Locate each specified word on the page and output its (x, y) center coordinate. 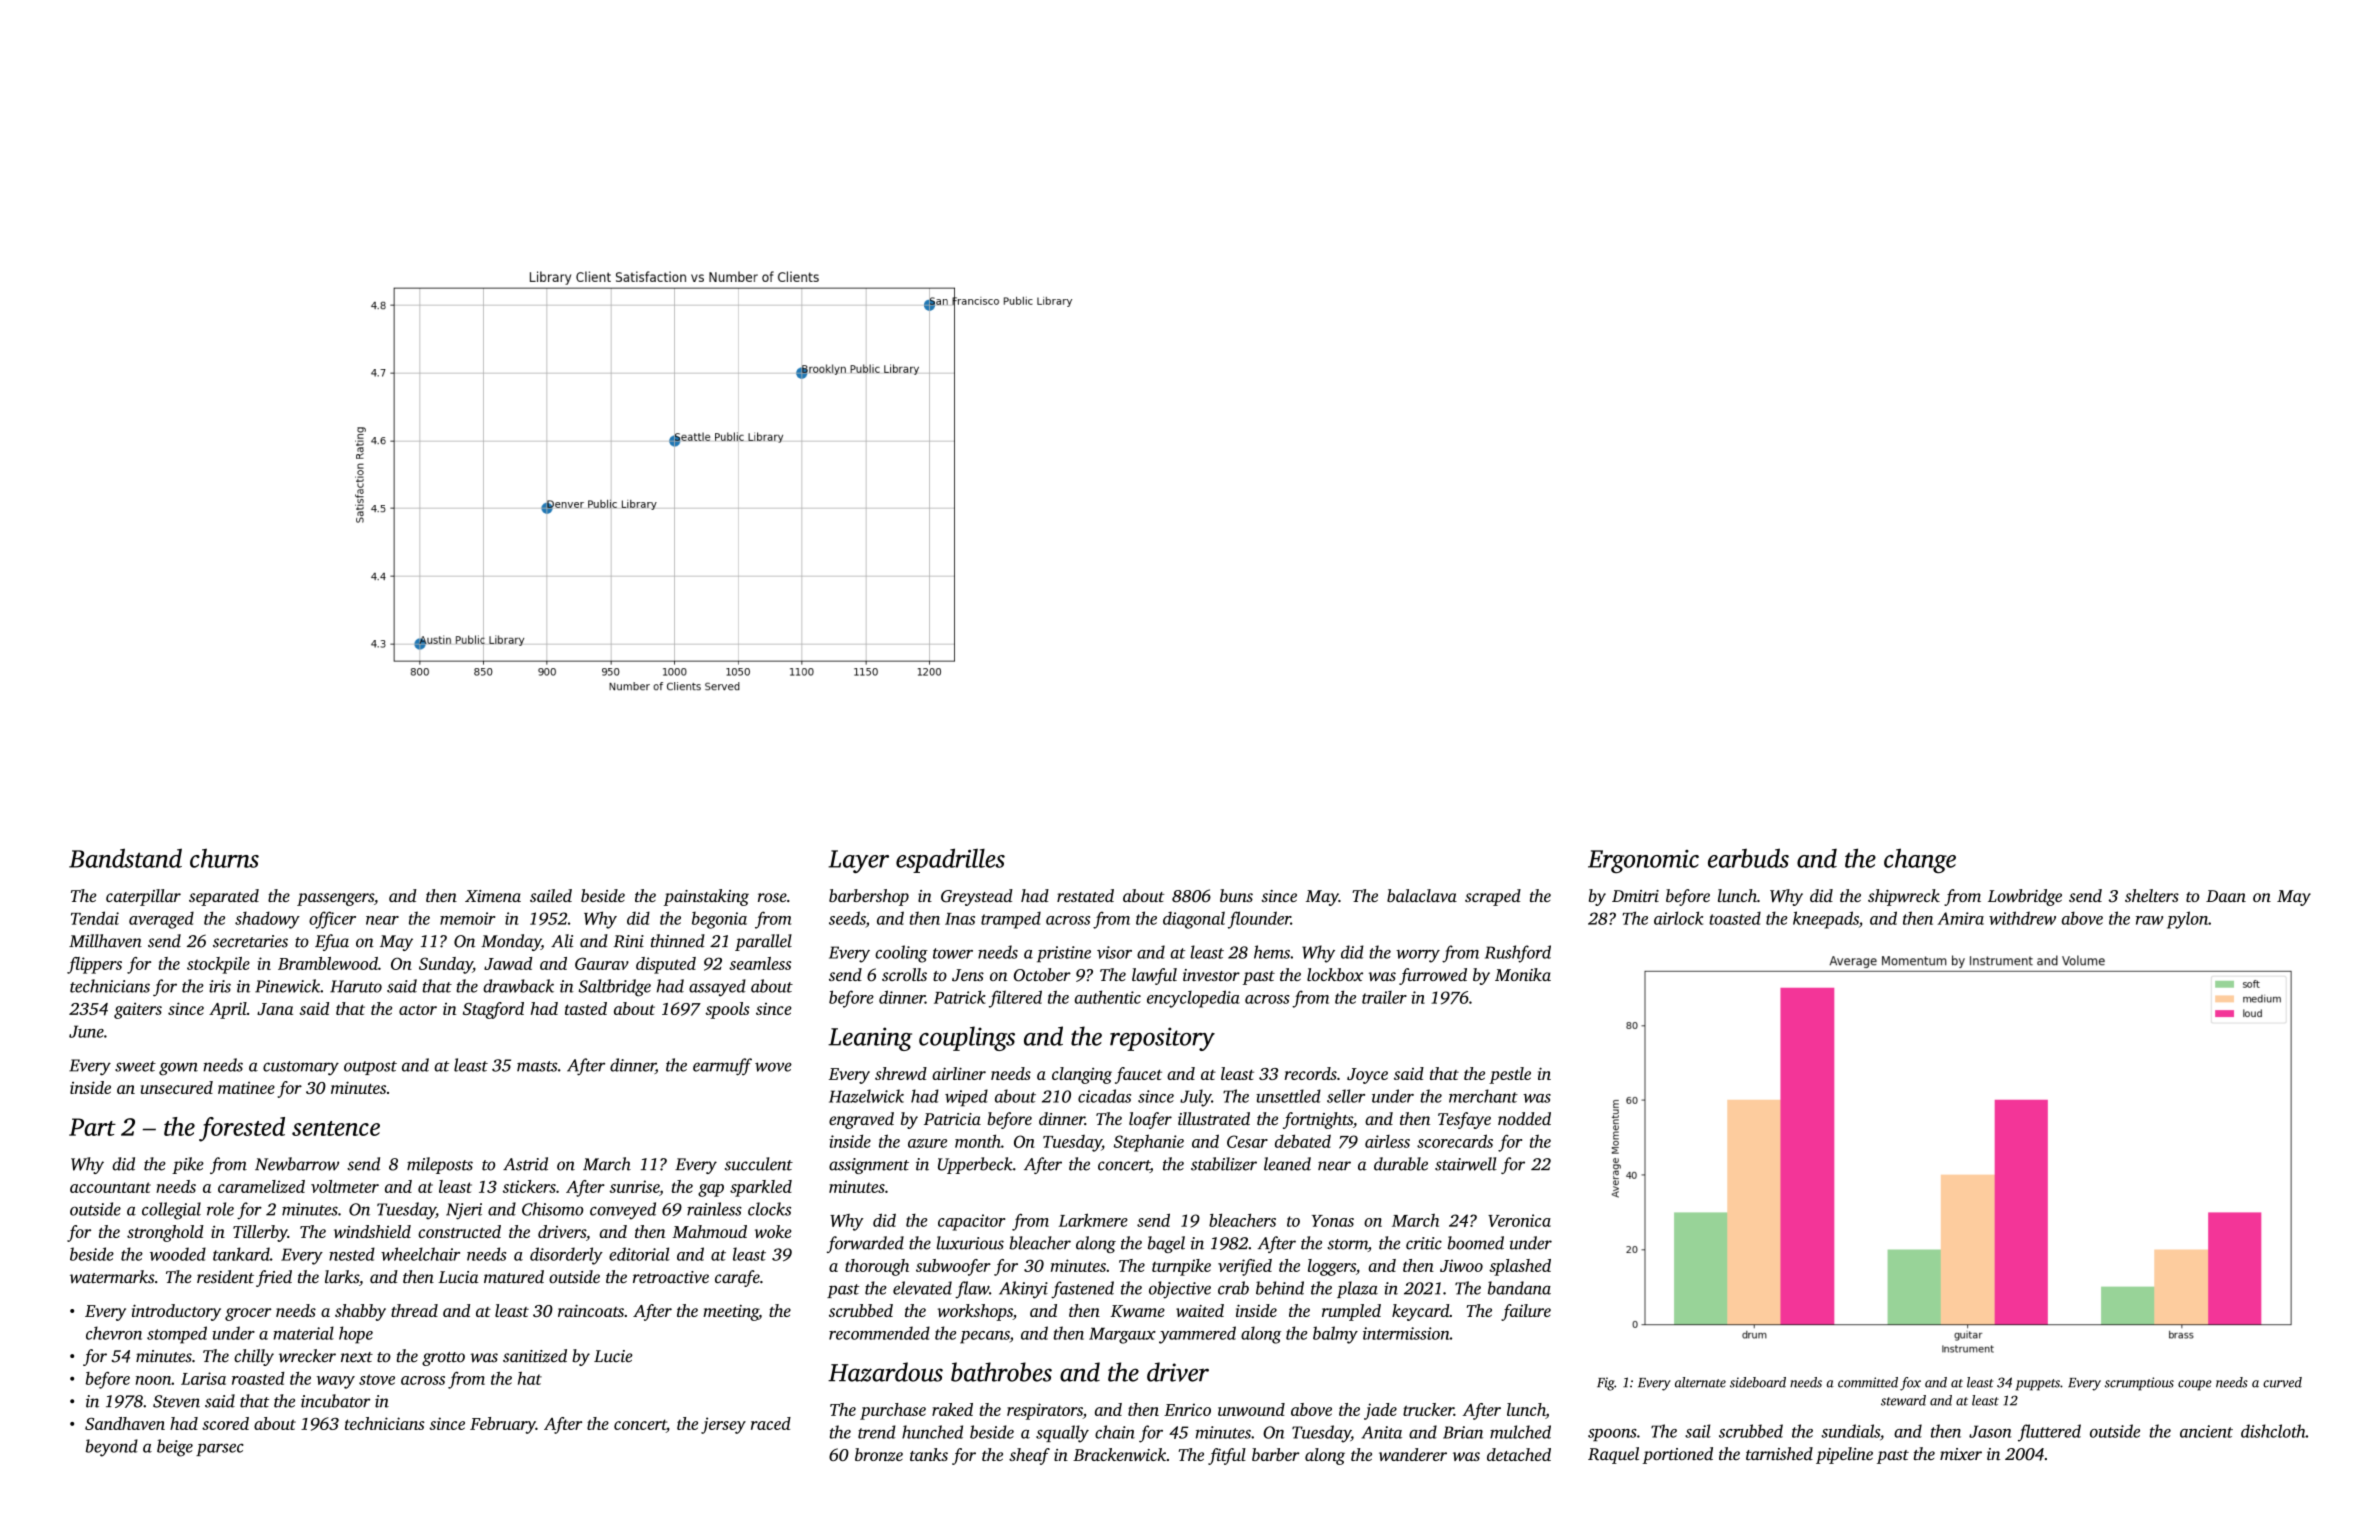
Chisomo (552, 1209)
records (1311, 1073)
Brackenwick (1120, 1454)
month (978, 1141)
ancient (2206, 1431)
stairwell (1466, 1164)
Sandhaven (125, 1423)
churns (224, 858)
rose (772, 897)
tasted (586, 1008)
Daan (2226, 896)
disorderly (566, 1256)
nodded (1524, 1118)
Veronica (1519, 1220)
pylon (2187, 920)
